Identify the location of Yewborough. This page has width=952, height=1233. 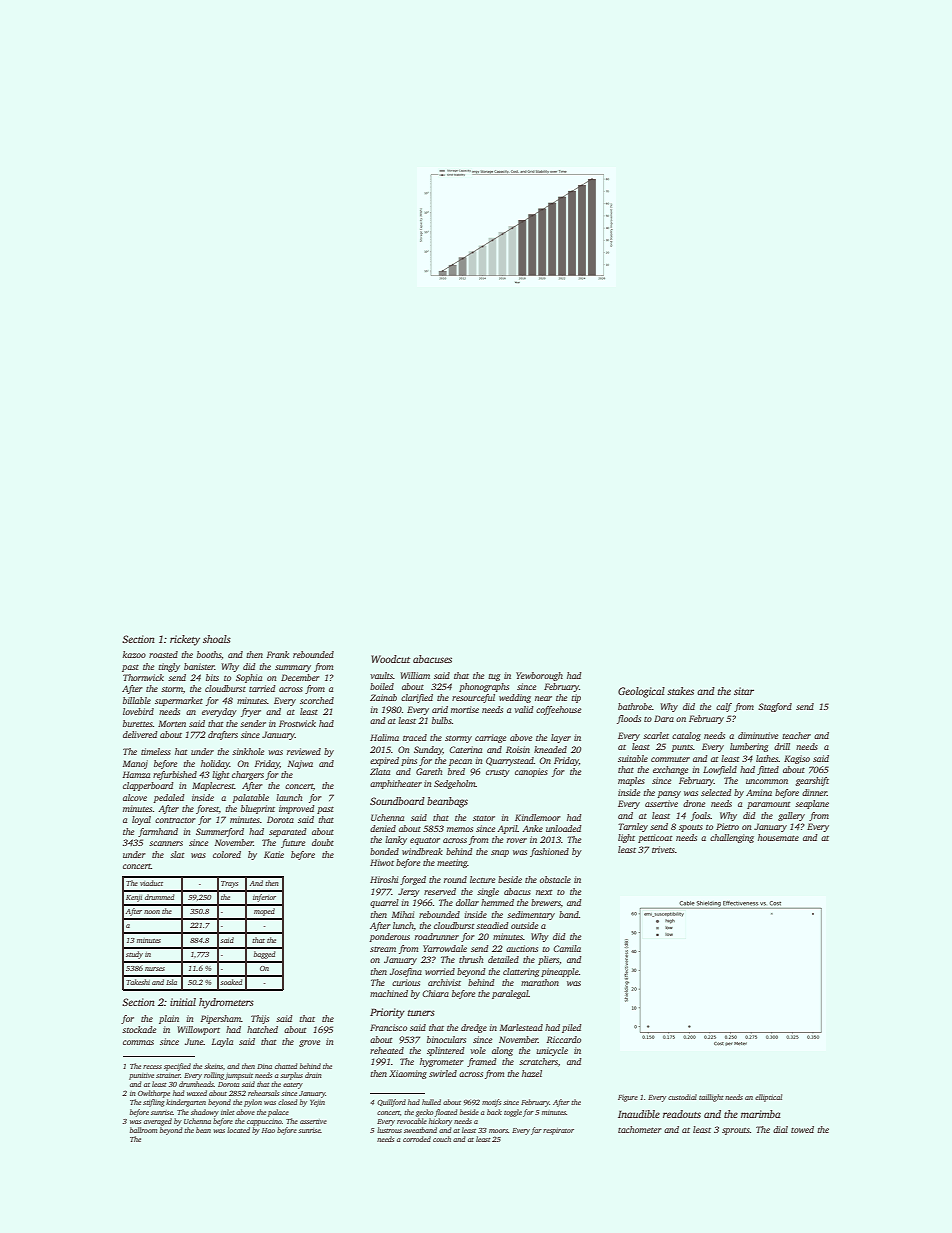
(539, 676).
